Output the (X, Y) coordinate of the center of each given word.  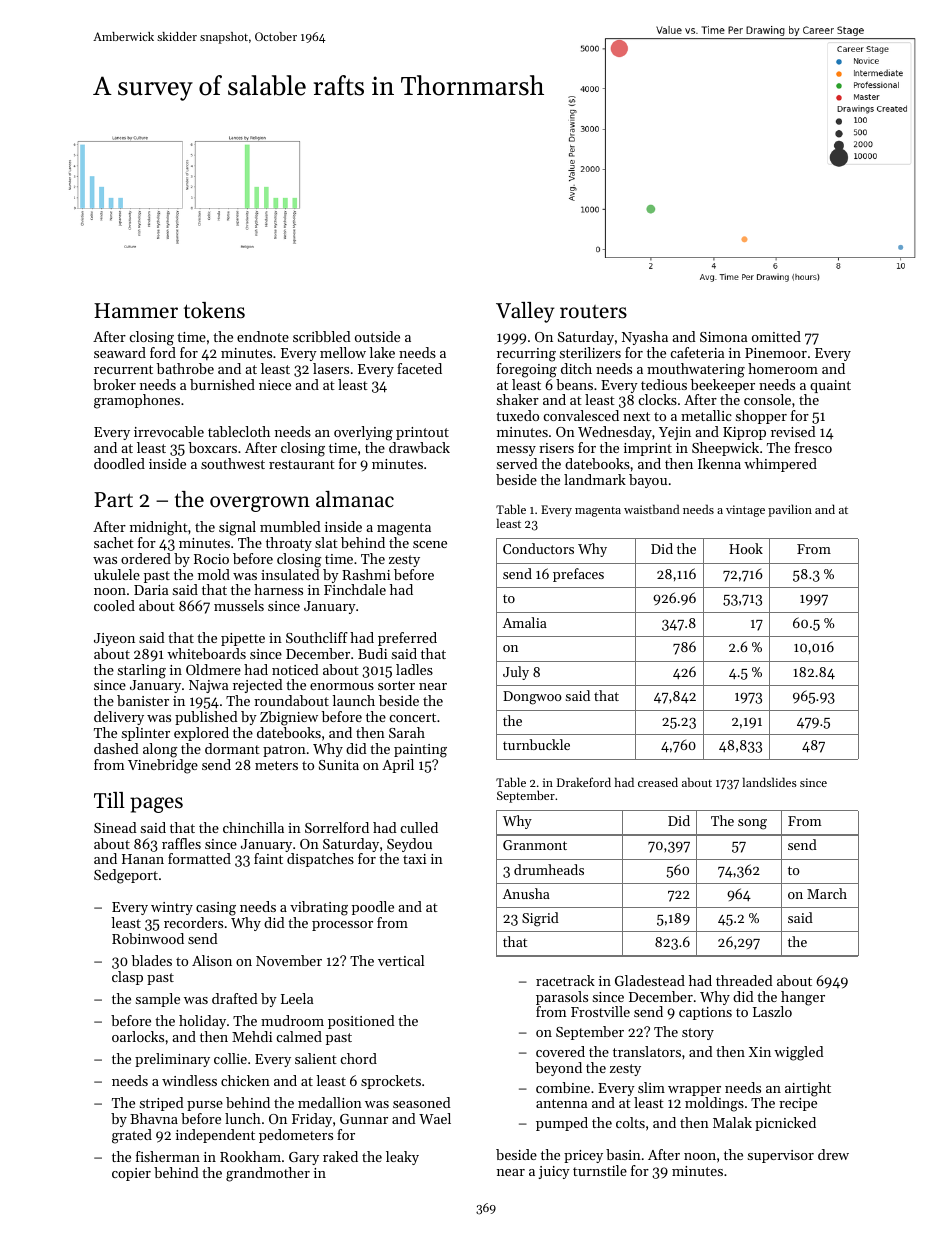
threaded (744, 980)
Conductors (538, 548)
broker (114, 384)
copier (131, 1174)
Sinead (115, 827)
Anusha (526, 893)
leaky (402, 1158)
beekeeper (723, 386)
